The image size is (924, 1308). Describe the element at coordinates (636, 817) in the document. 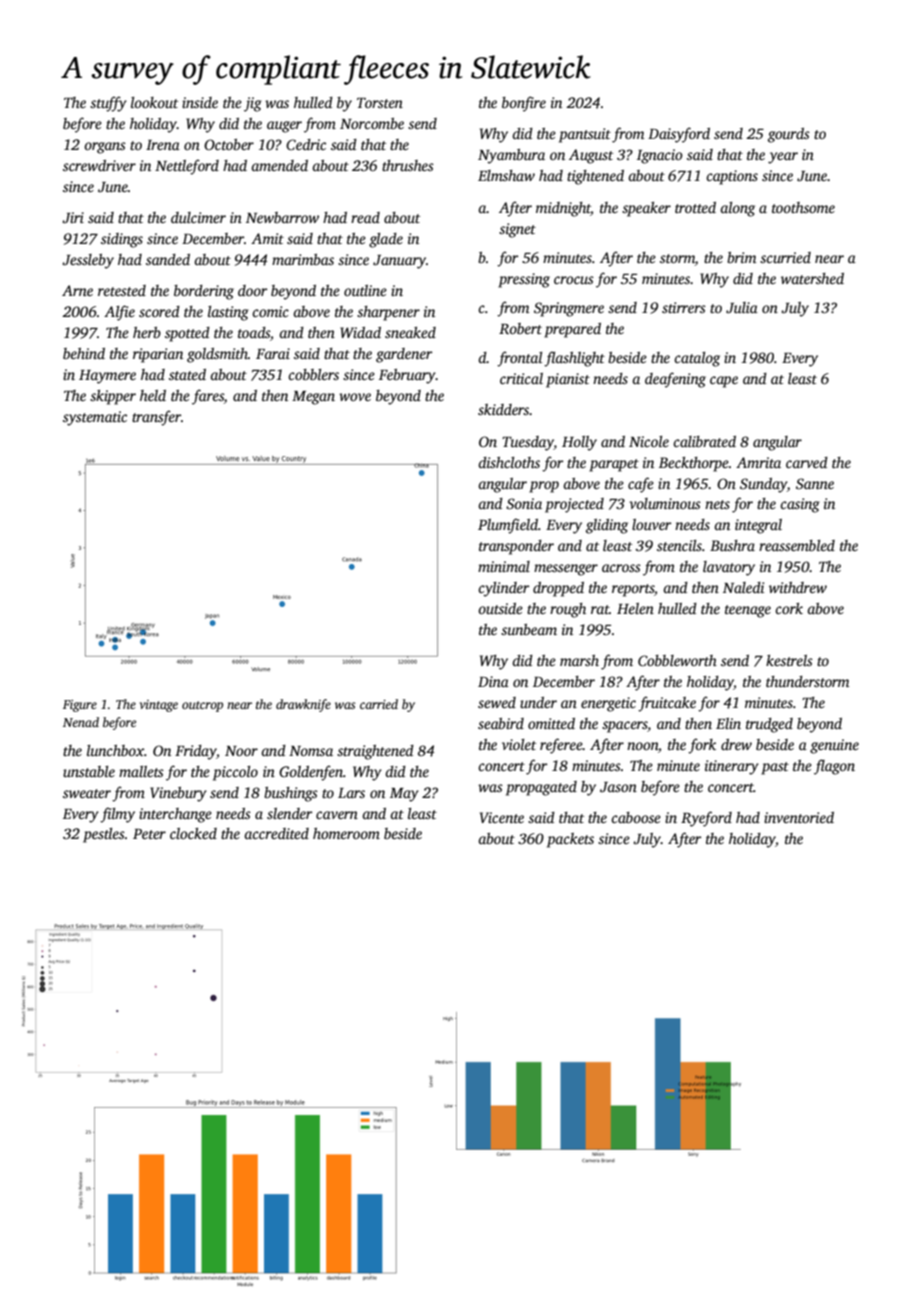

I see `caboose` at that location.
